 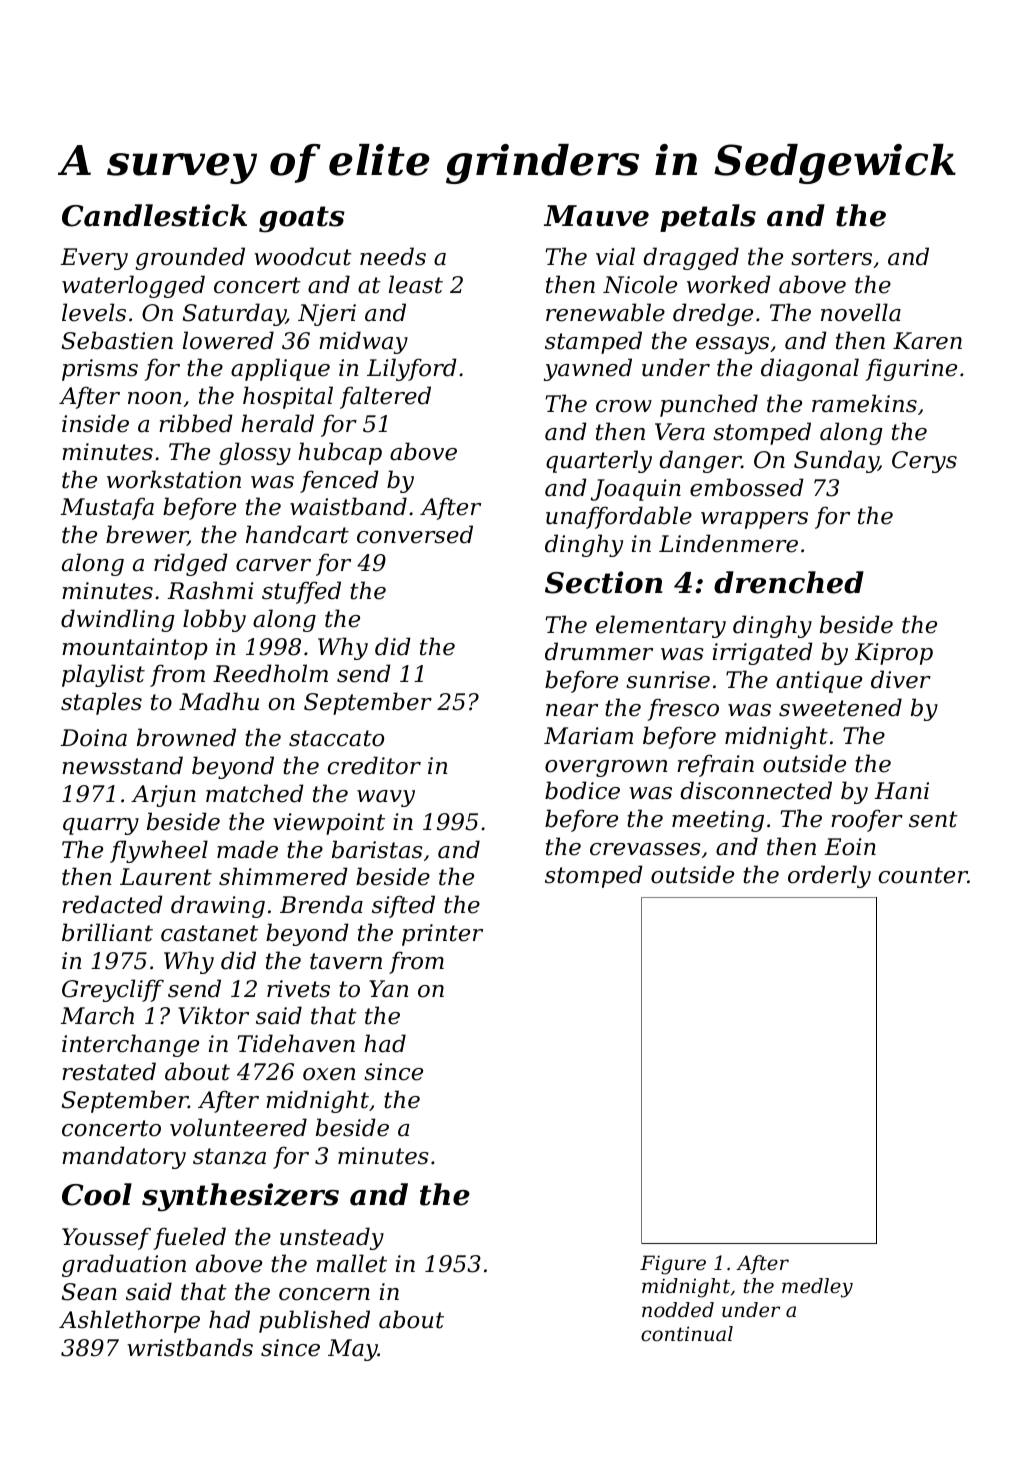 I want to click on vial, so click(x=615, y=256).
